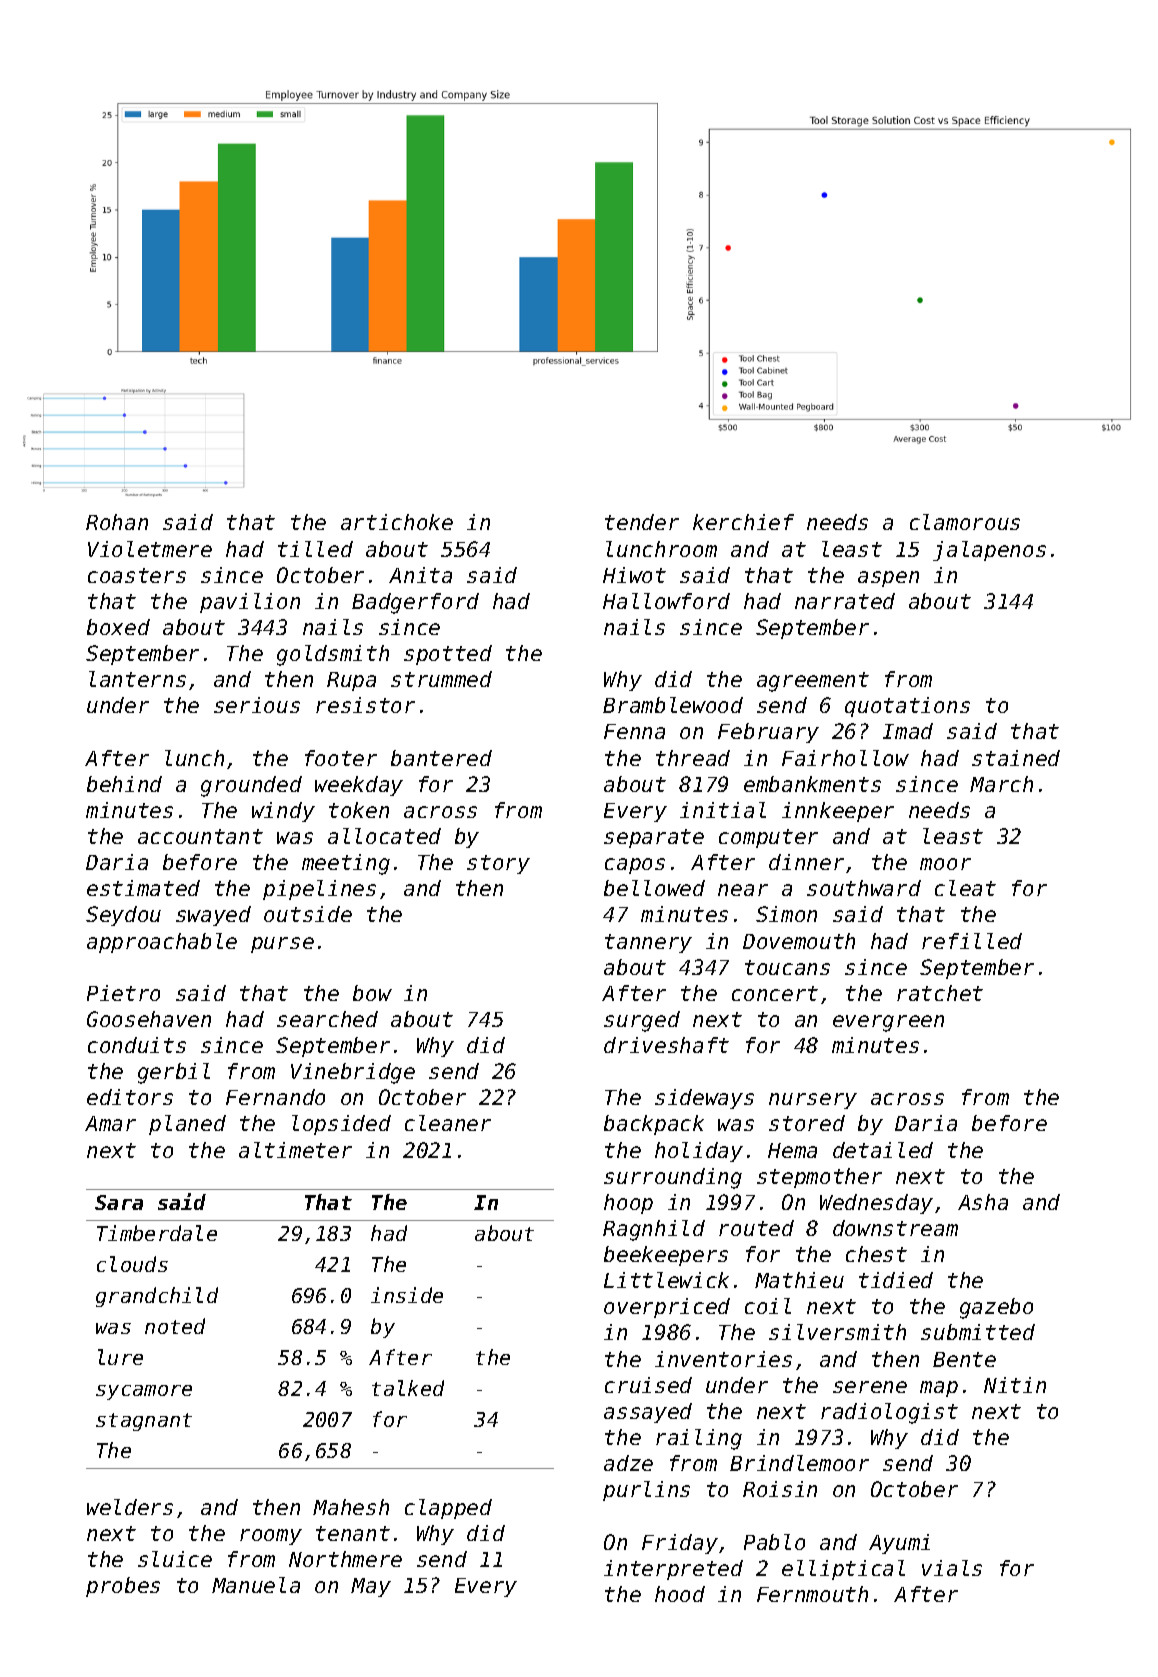 The image size is (1158, 1677). Describe the element at coordinates (282, 945) in the document. I see `purse` at that location.
